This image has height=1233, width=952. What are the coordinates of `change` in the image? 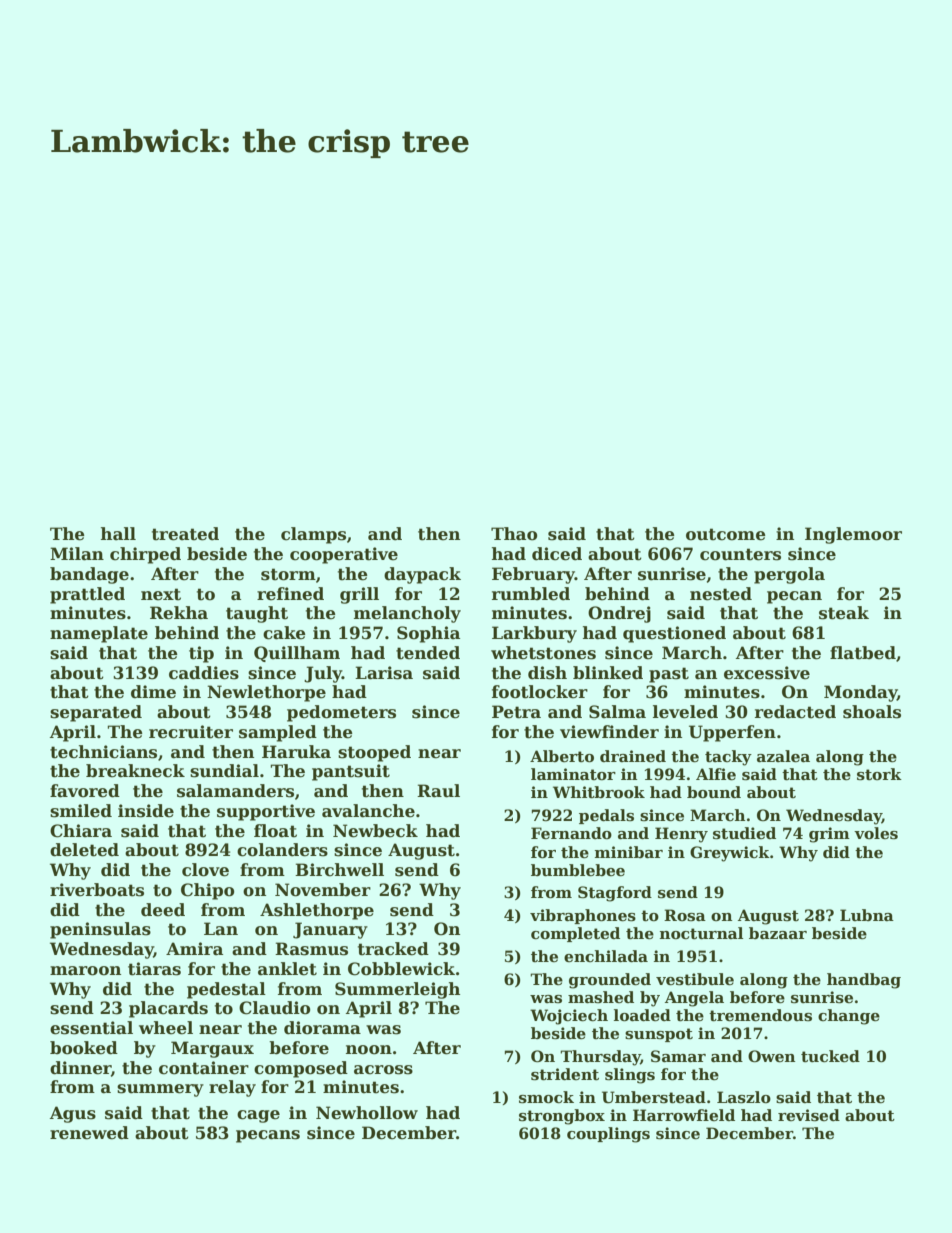 It's located at (849, 1017).
